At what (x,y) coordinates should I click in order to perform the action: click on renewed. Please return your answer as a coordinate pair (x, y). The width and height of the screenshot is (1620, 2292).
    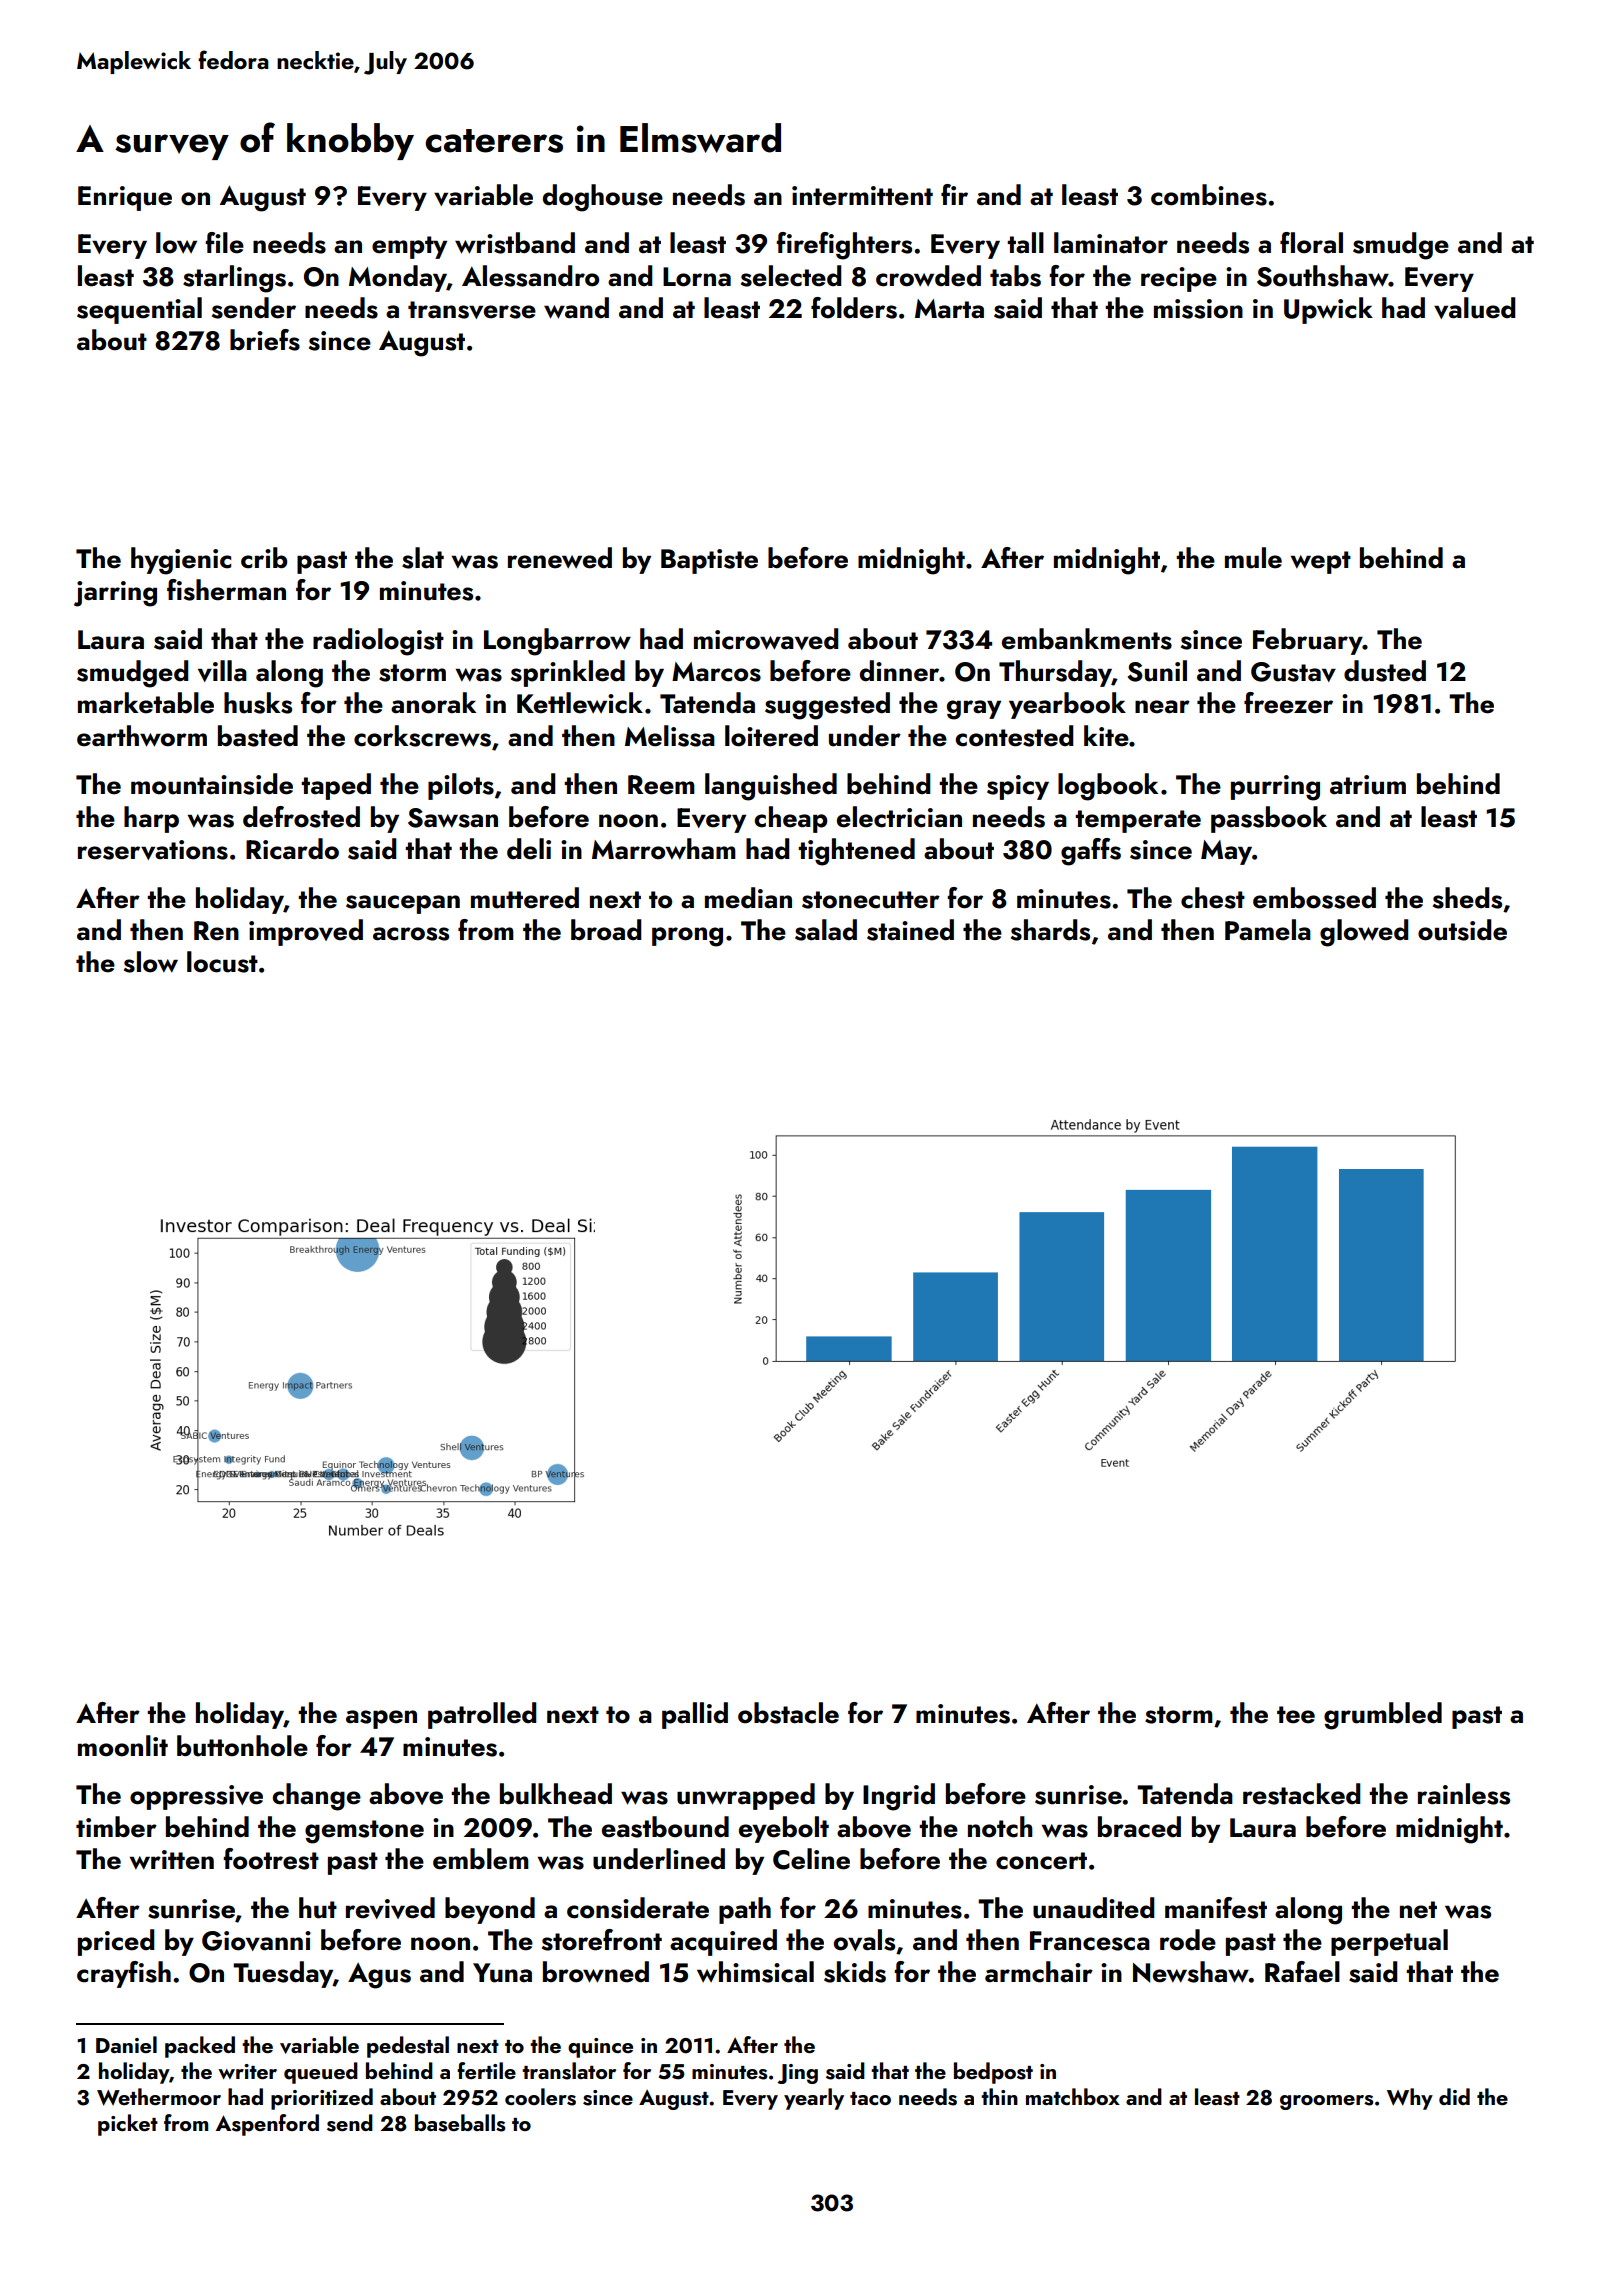
    Looking at the image, I should click on (560, 558).
